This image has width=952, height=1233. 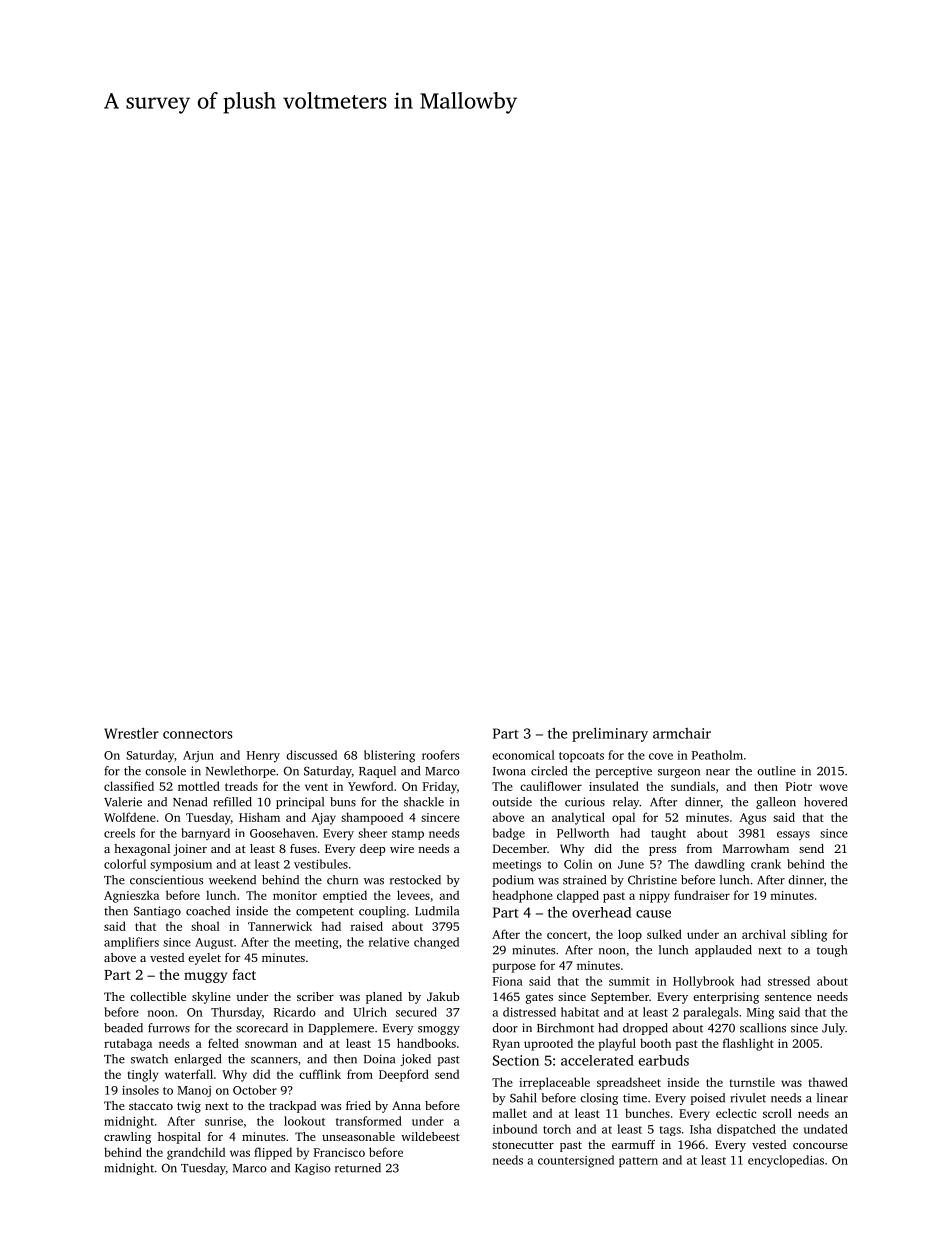 What do you see at coordinates (578, 818) in the image?
I see `analytical` at bounding box center [578, 818].
